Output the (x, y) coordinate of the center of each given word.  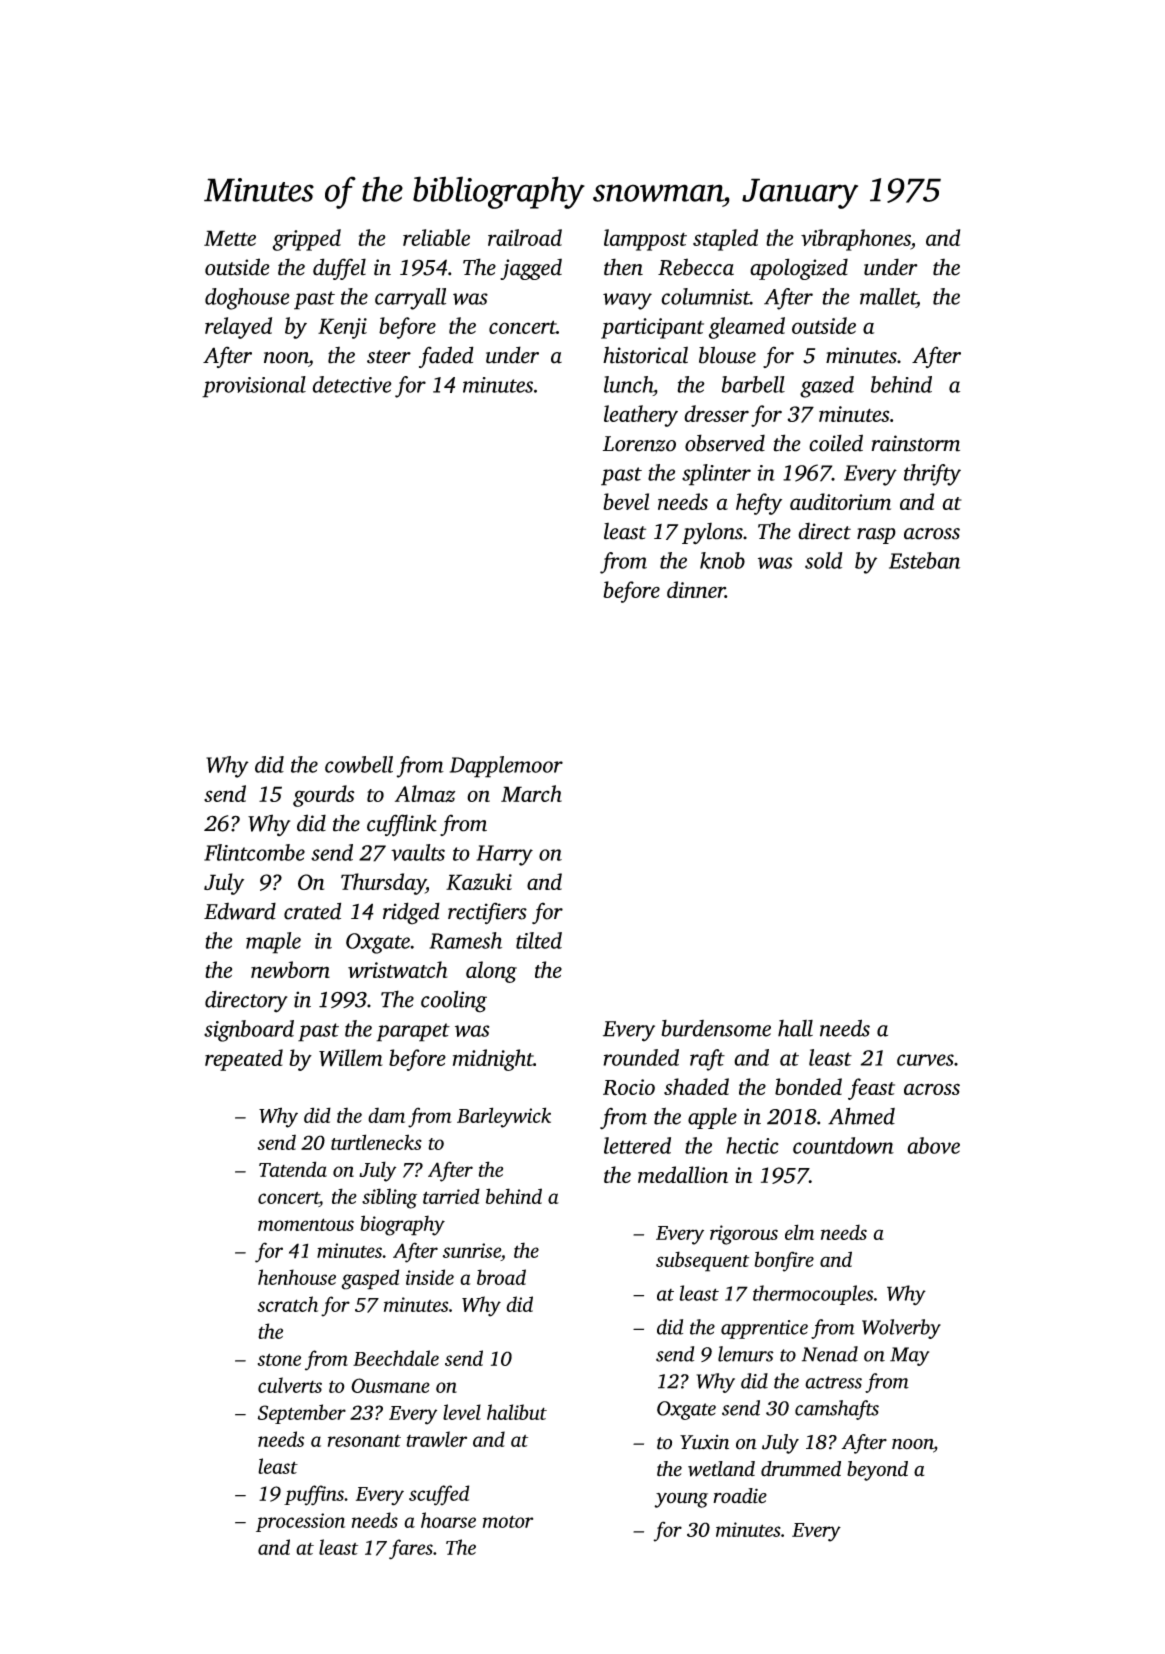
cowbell (359, 764)
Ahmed (861, 1116)
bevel (626, 501)
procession (300, 1522)
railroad (525, 237)
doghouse (247, 299)
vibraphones (856, 240)
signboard (249, 1031)
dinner (696, 589)
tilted (539, 940)
